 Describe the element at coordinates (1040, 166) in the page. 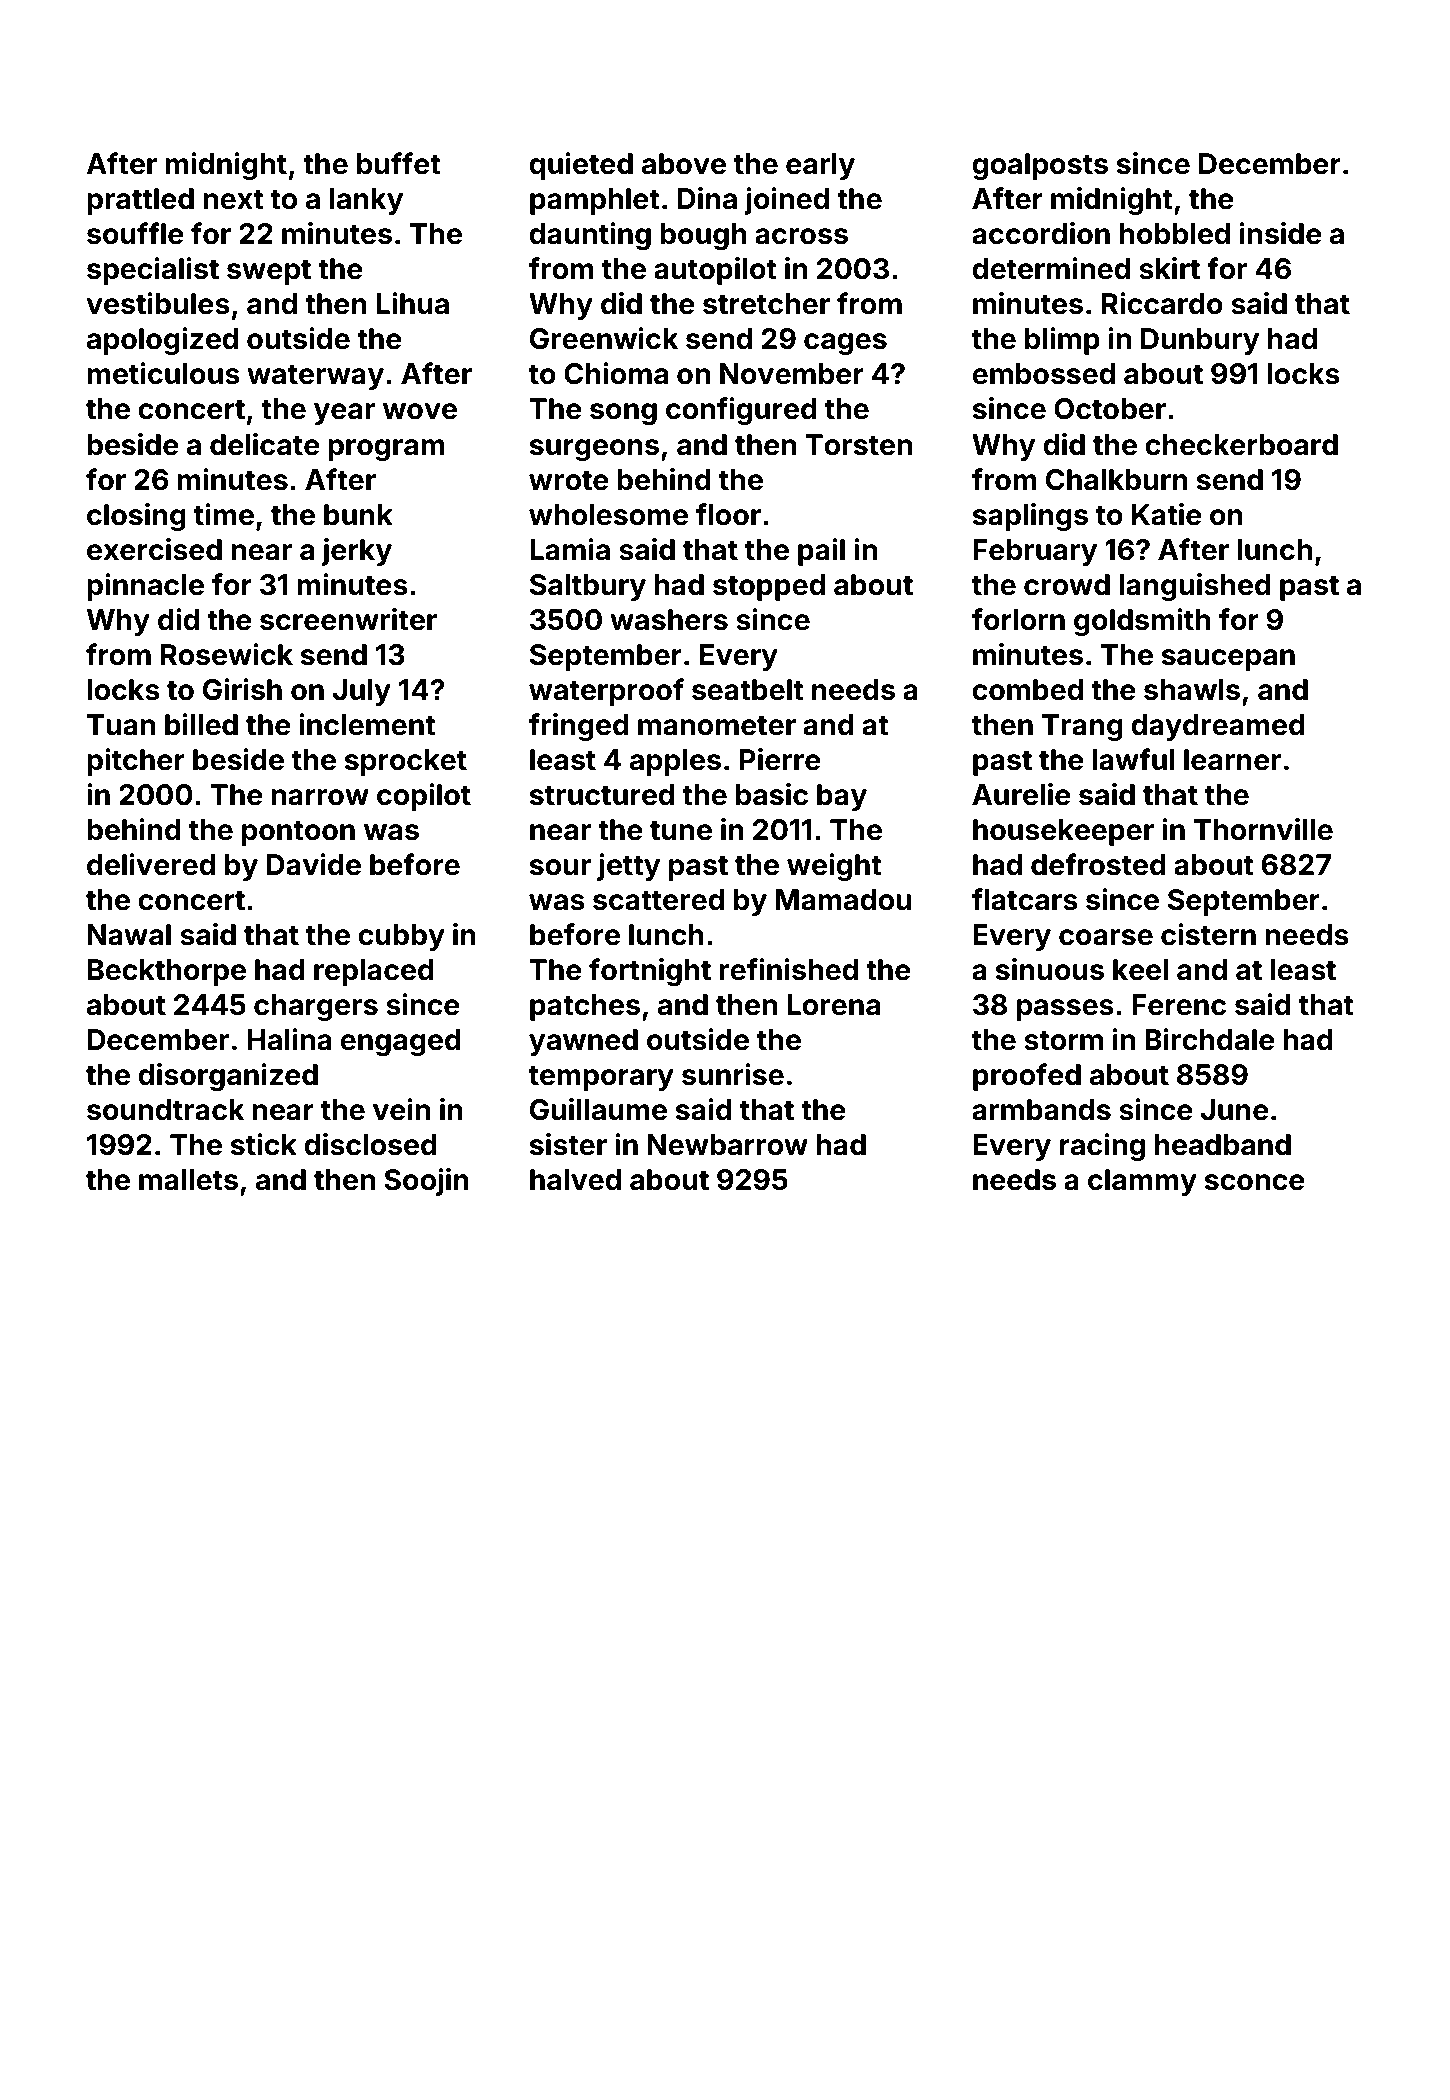

I see `goalposts` at that location.
